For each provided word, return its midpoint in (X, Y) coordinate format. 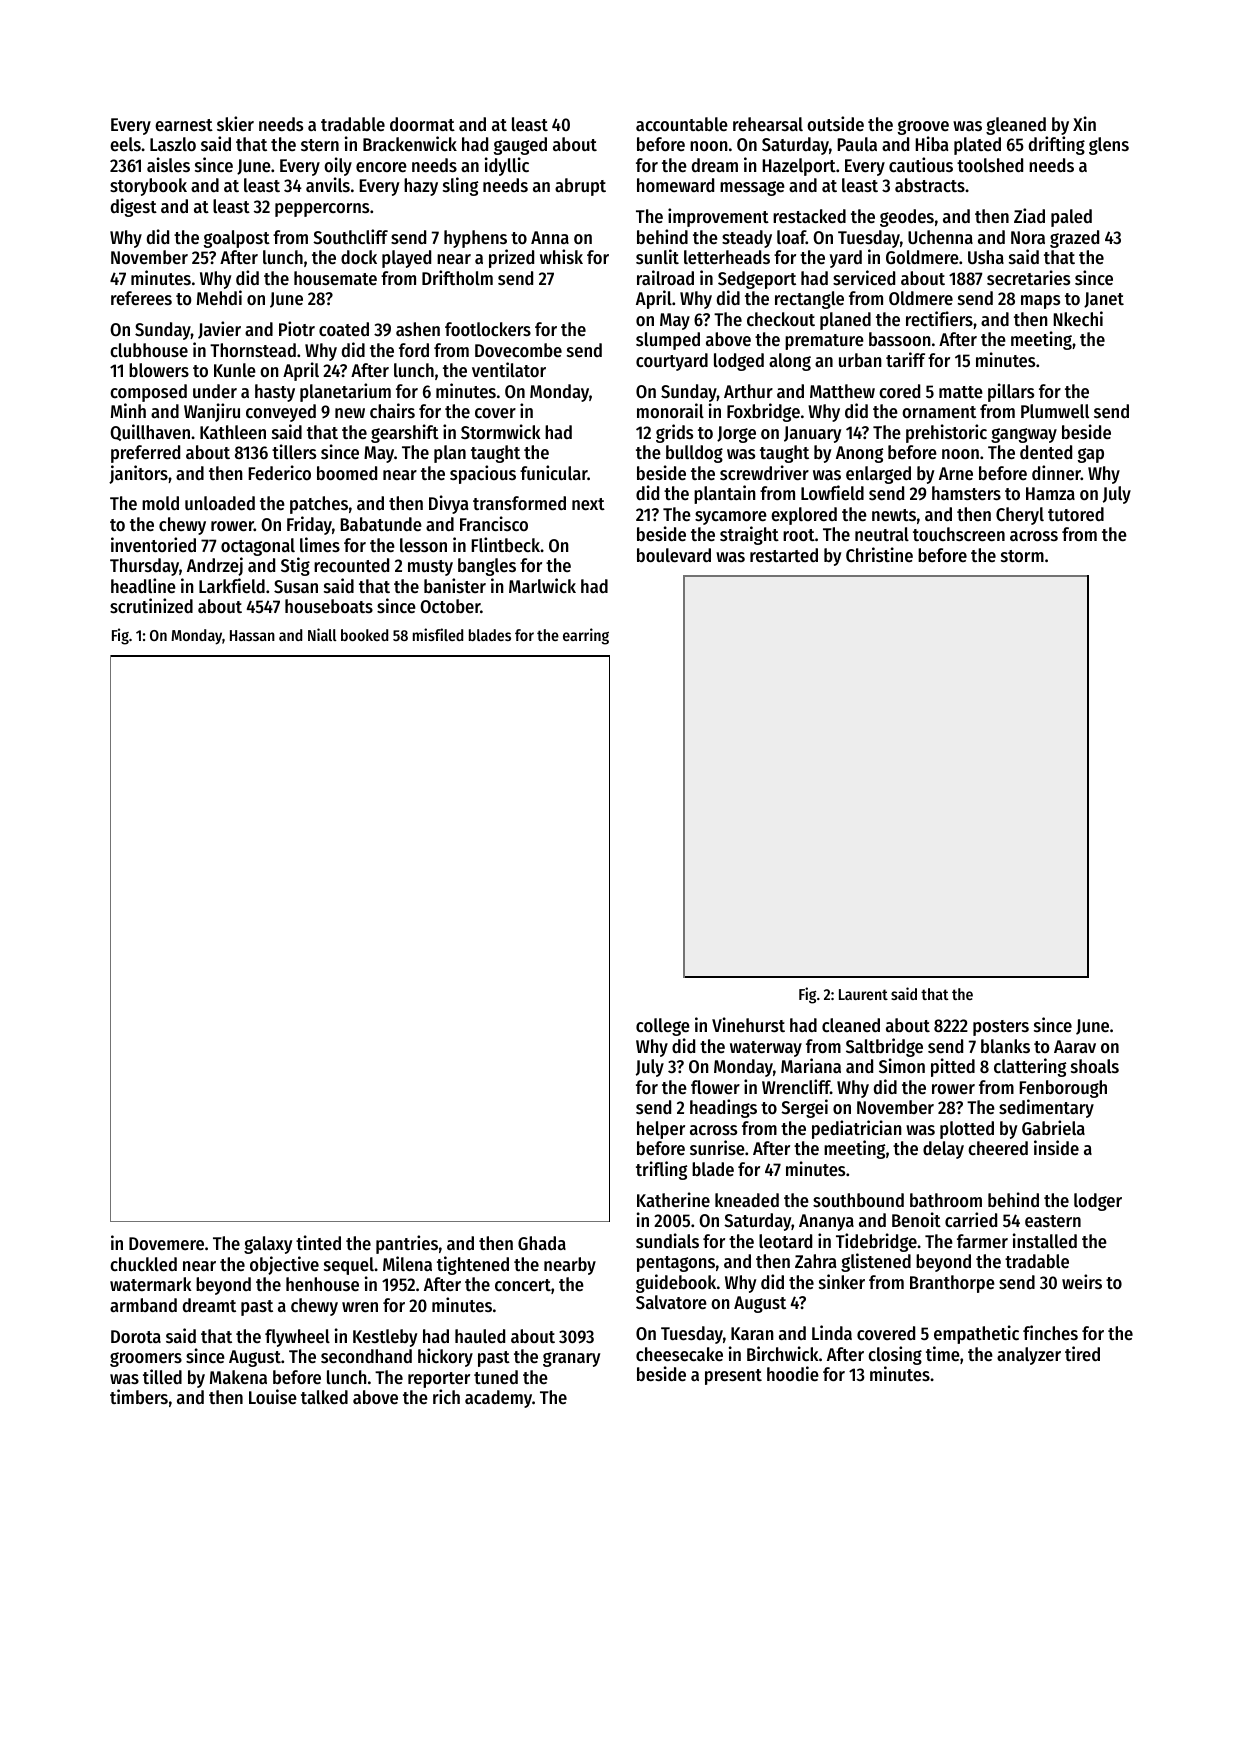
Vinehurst (748, 1024)
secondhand (366, 1356)
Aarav (1075, 1046)
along (790, 362)
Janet (1104, 300)
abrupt (580, 187)
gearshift (405, 433)
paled (1071, 218)
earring (586, 636)
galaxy (268, 1245)
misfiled (438, 634)
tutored (1076, 514)
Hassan (252, 635)
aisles (168, 164)
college (663, 1027)
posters (1001, 1028)
